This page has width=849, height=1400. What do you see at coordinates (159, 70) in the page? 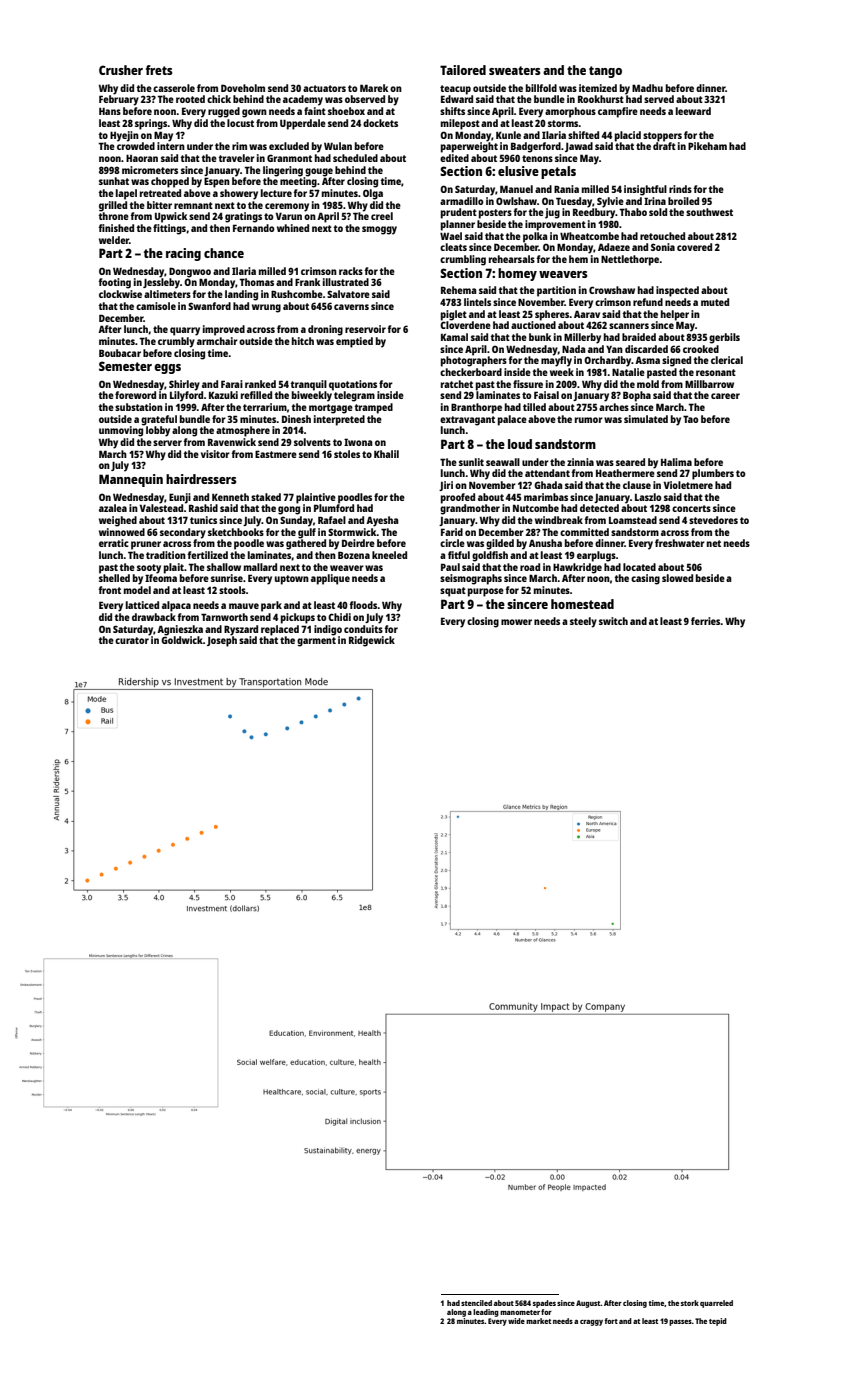
I see `frets` at bounding box center [159, 70].
